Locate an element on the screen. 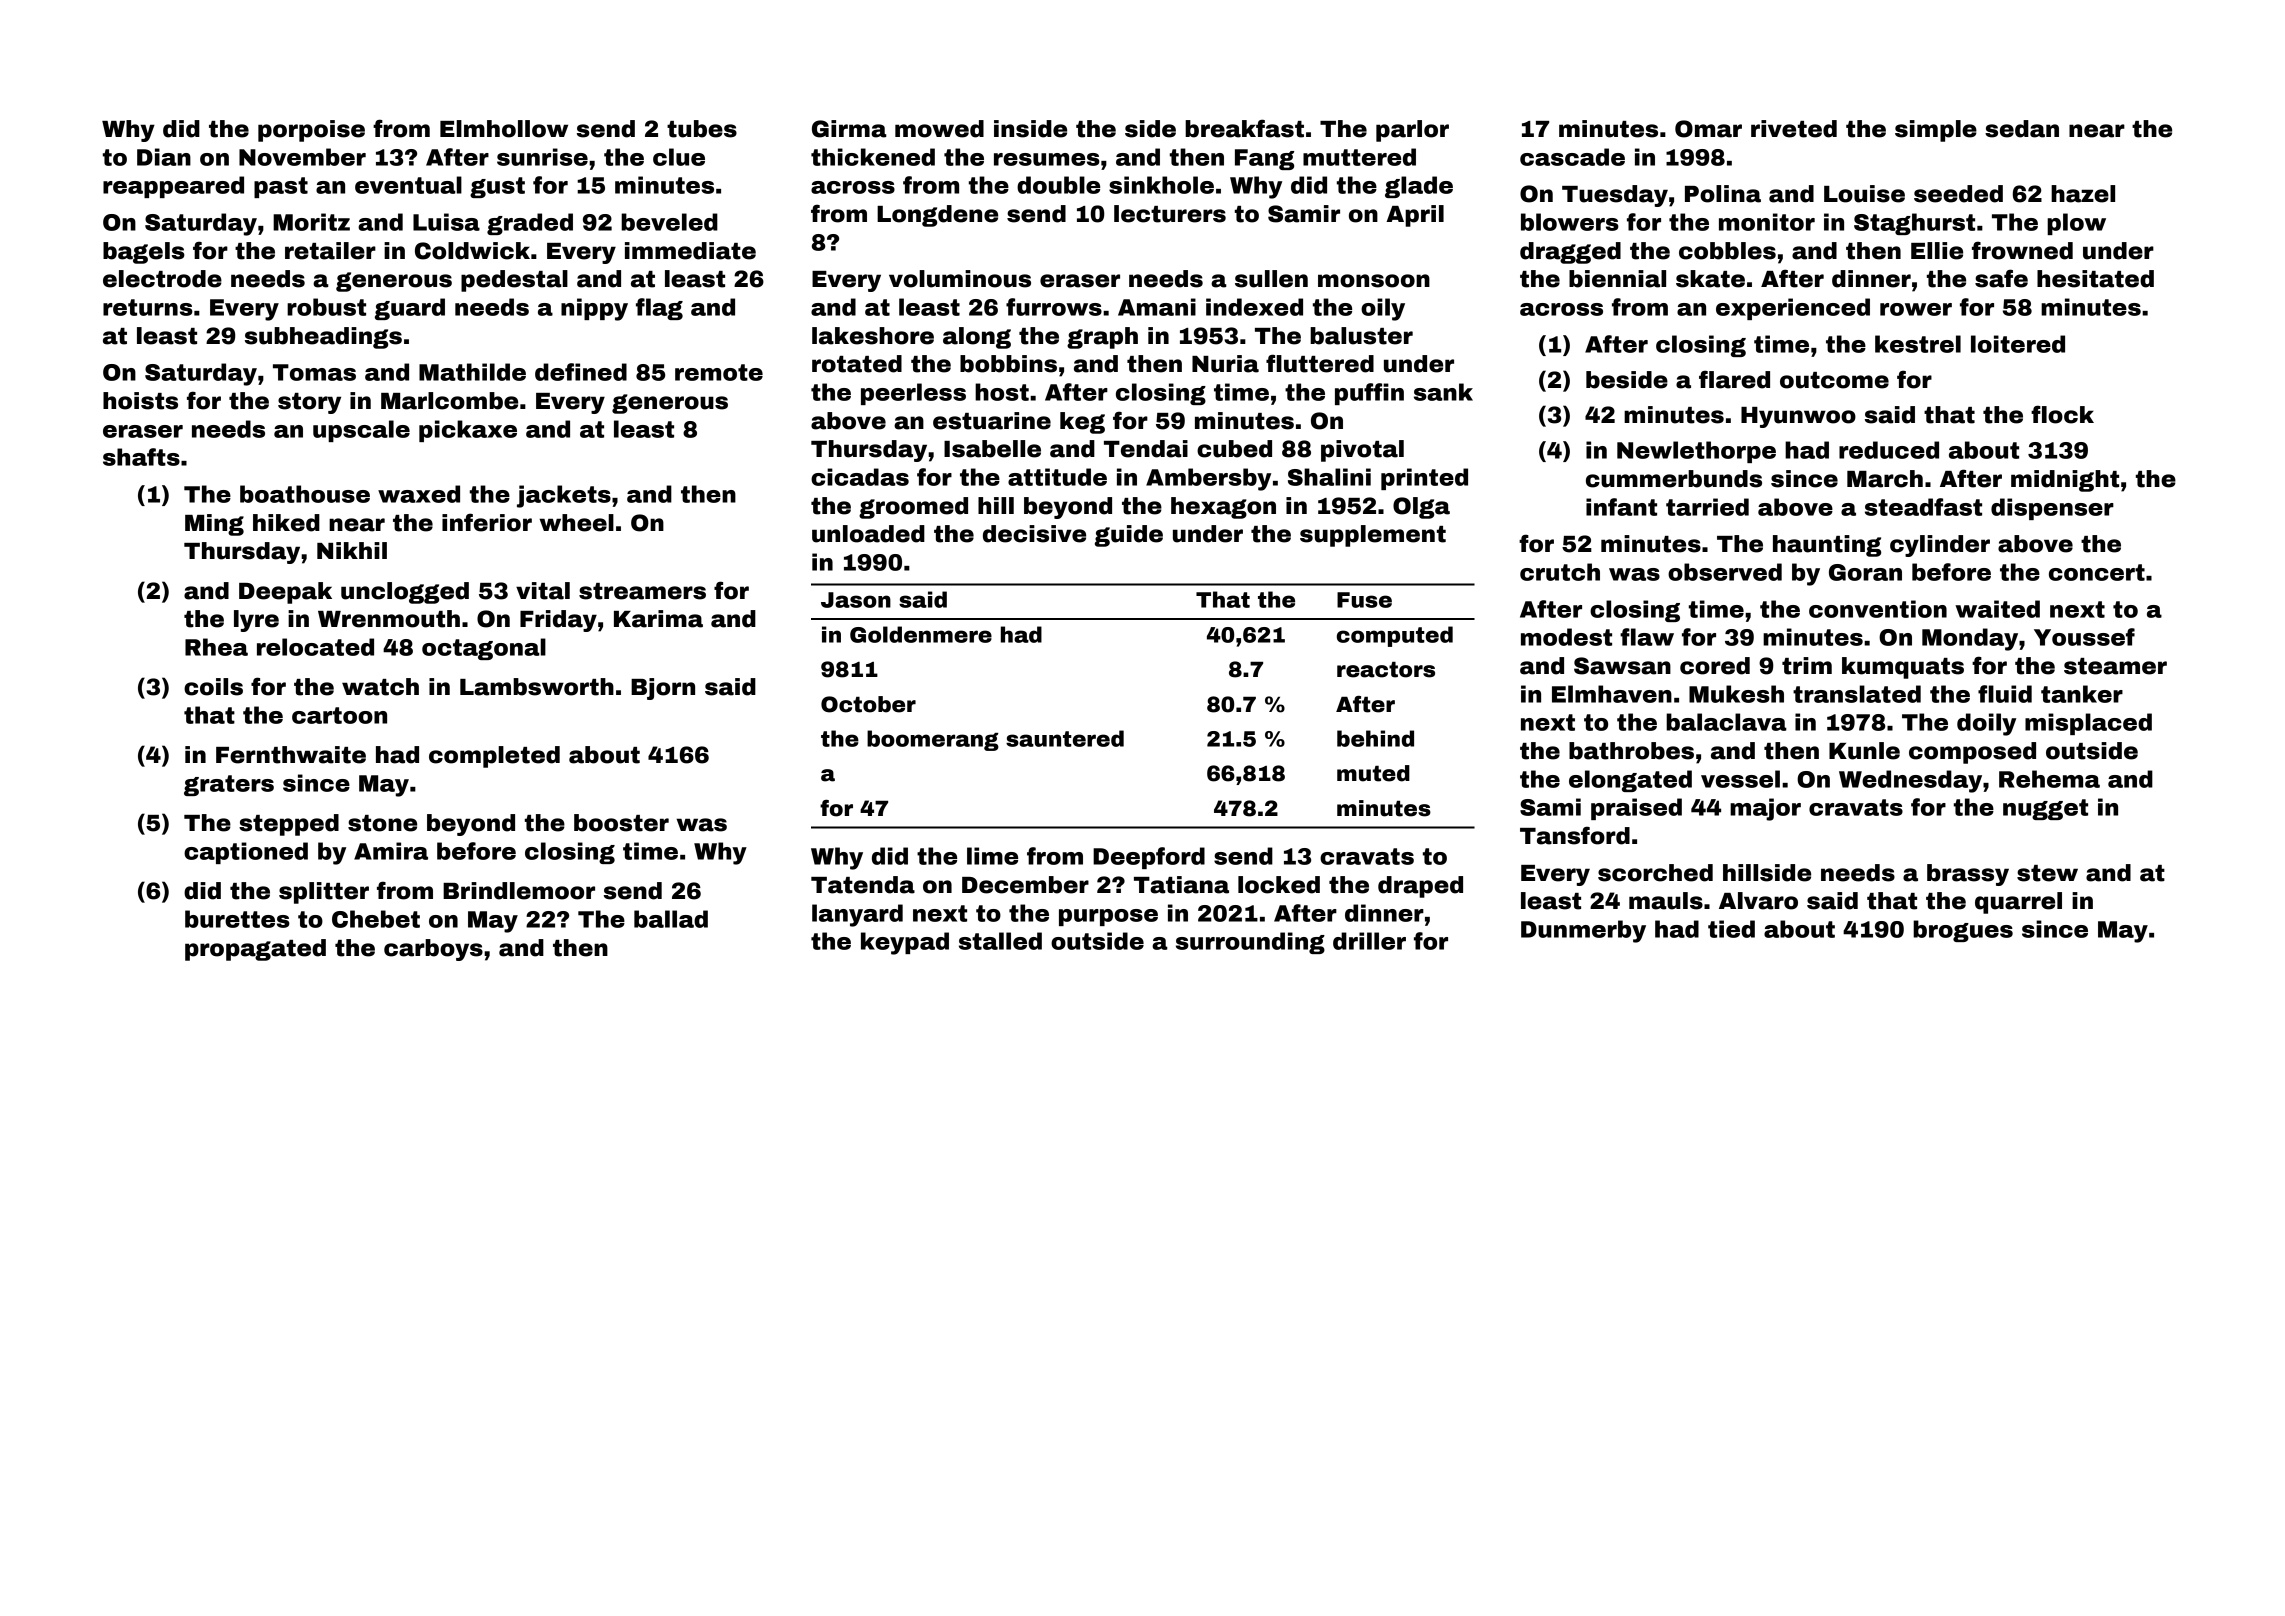 The height and width of the screenshot is (1616, 2285). Coldwick is located at coordinates (472, 251).
